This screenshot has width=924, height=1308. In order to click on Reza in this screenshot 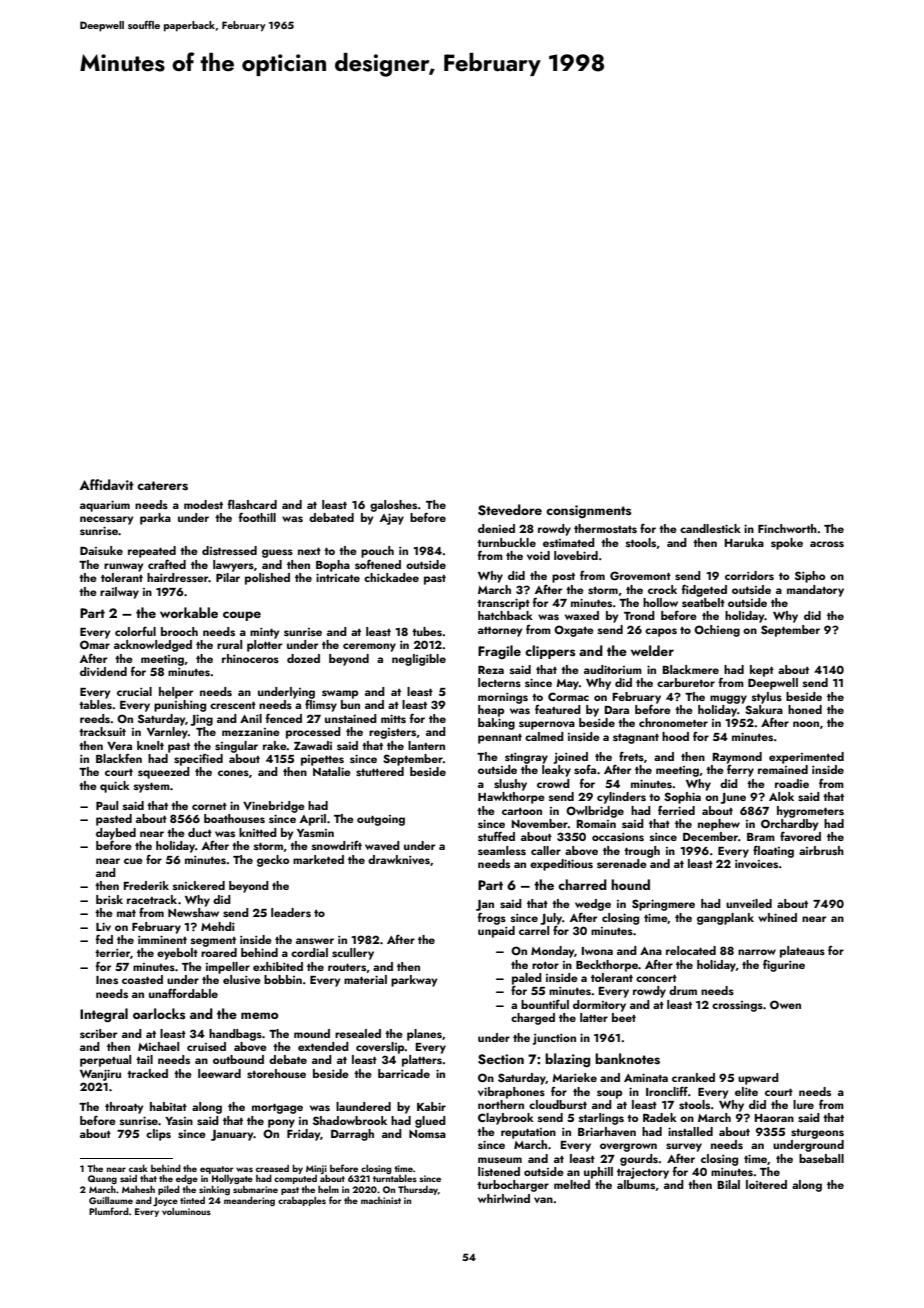, I will do `click(491, 669)`.
